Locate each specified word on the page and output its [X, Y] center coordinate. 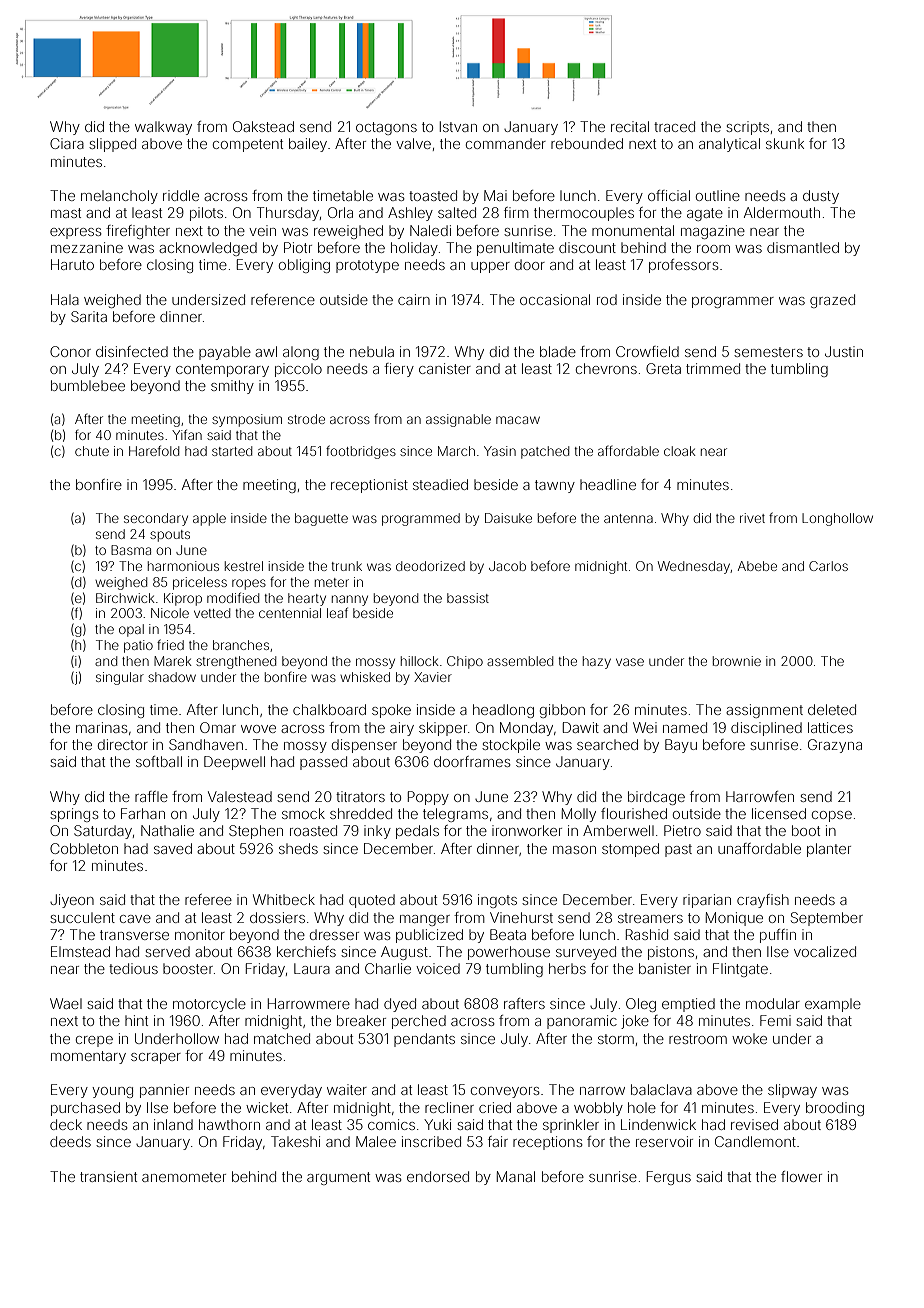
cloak [679, 451]
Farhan [143, 813]
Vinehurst [521, 917]
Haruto [72, 264]
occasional [555, 299]
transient [108, 1176]
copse [832, 816]
